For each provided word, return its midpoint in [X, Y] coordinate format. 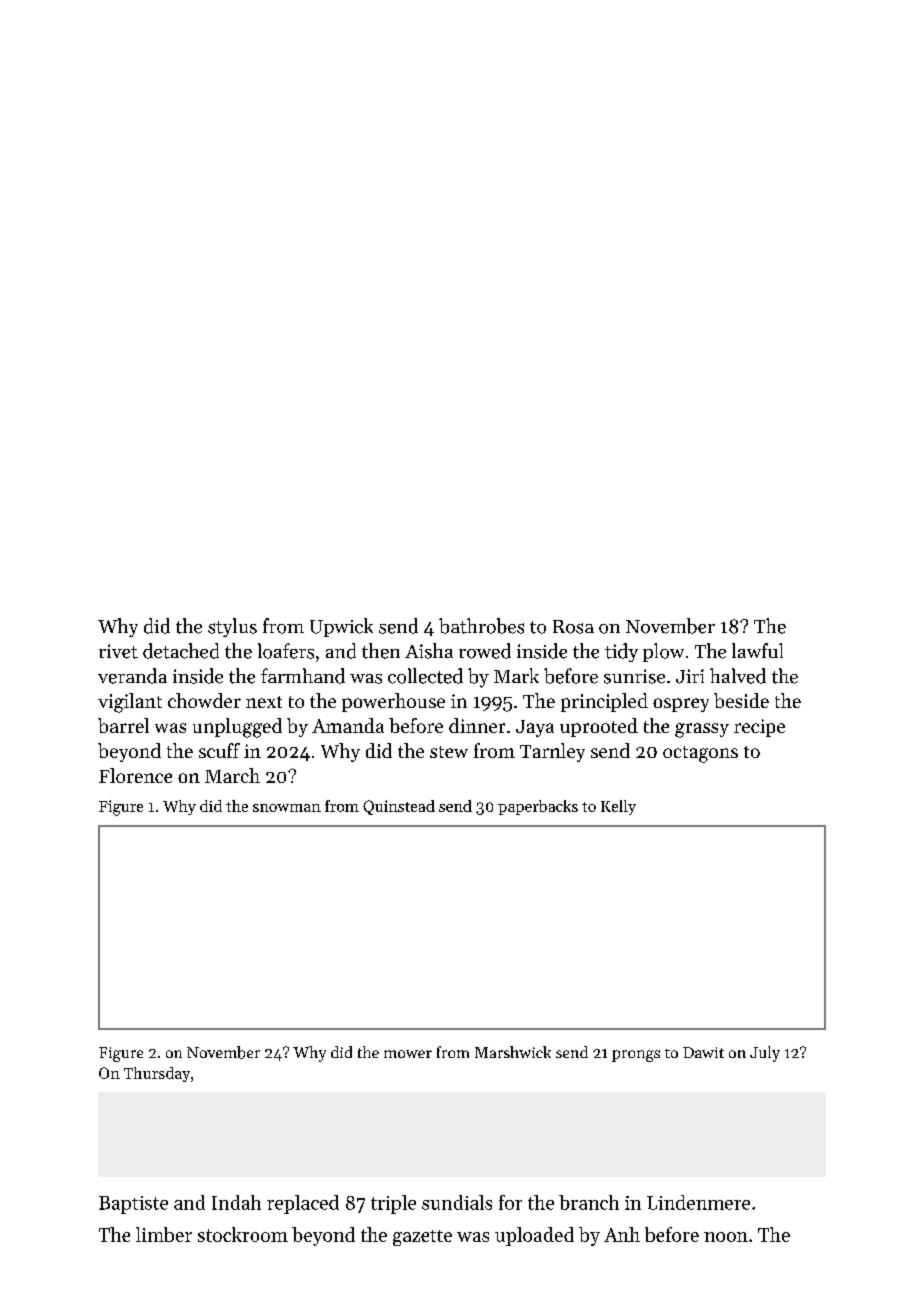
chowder [204, 700]
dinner [477, 725]
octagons [700, 754]
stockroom [243, 1234]
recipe [759, 728]
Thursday [157, 1074]
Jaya [535, 728]
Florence [135, 775]
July [765, 1054]
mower [408, 1054]
